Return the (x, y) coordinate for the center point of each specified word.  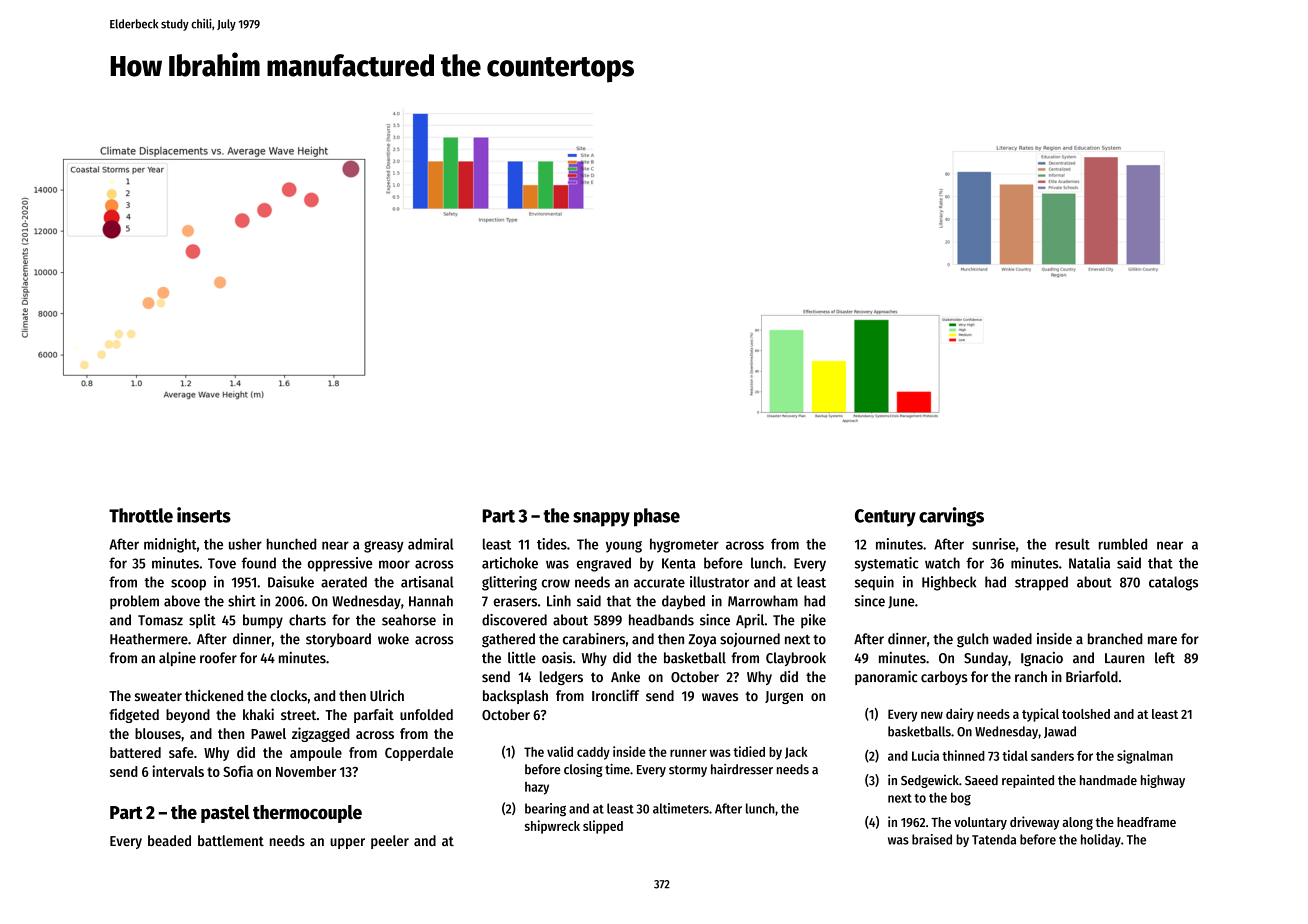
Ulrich (387, 695)
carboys (944, 678)
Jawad (1060, 732)
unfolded (426, 714)
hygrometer (684, 545)
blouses (158, 733)
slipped (603, 827)
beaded (169, 840)
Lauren (1124, 658)
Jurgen (784, 697)
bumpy (263, 621)
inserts (204, 515)
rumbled (1123, 544)
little (522, 658)
